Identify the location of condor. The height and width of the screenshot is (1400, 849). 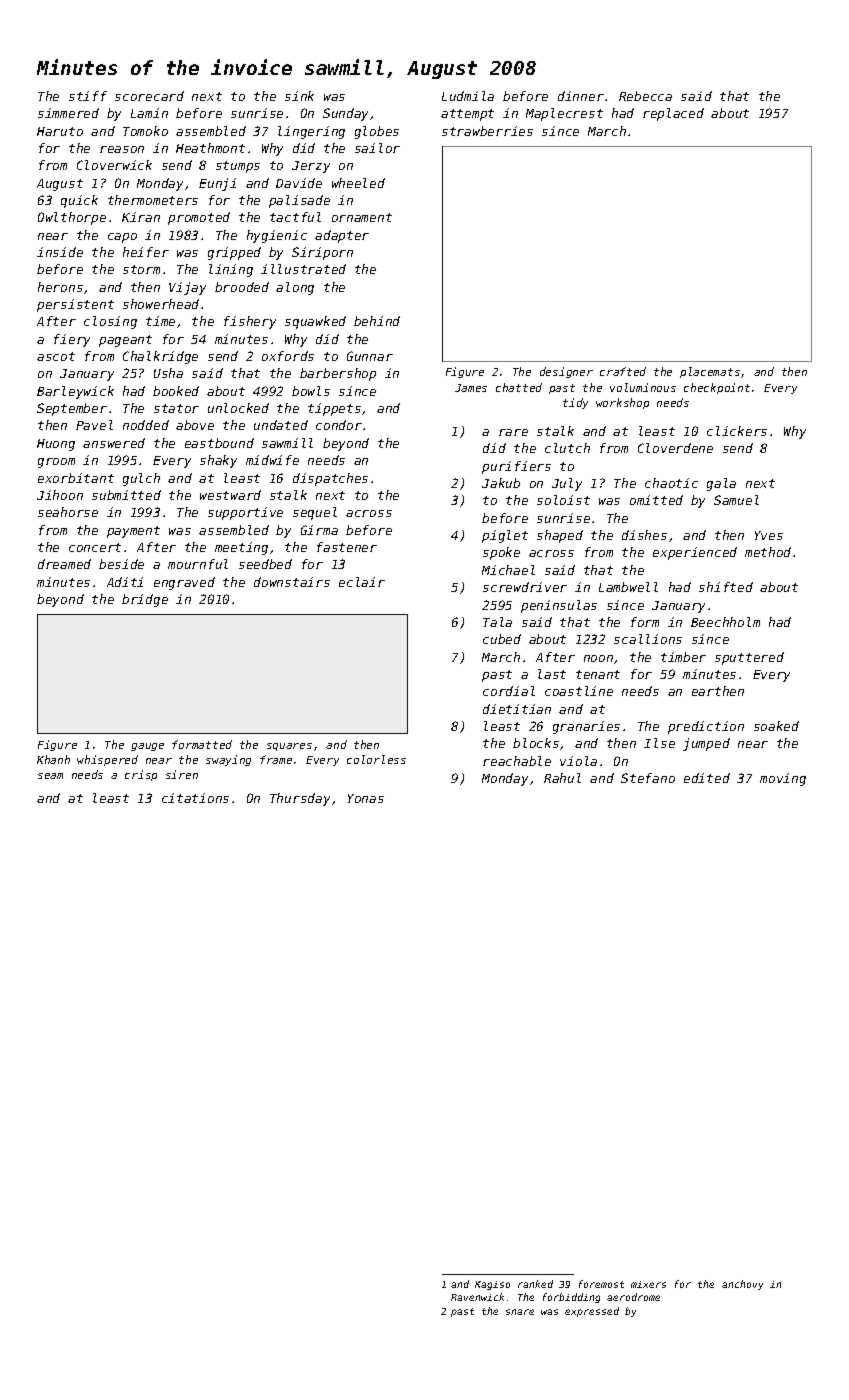
(339, 425).
